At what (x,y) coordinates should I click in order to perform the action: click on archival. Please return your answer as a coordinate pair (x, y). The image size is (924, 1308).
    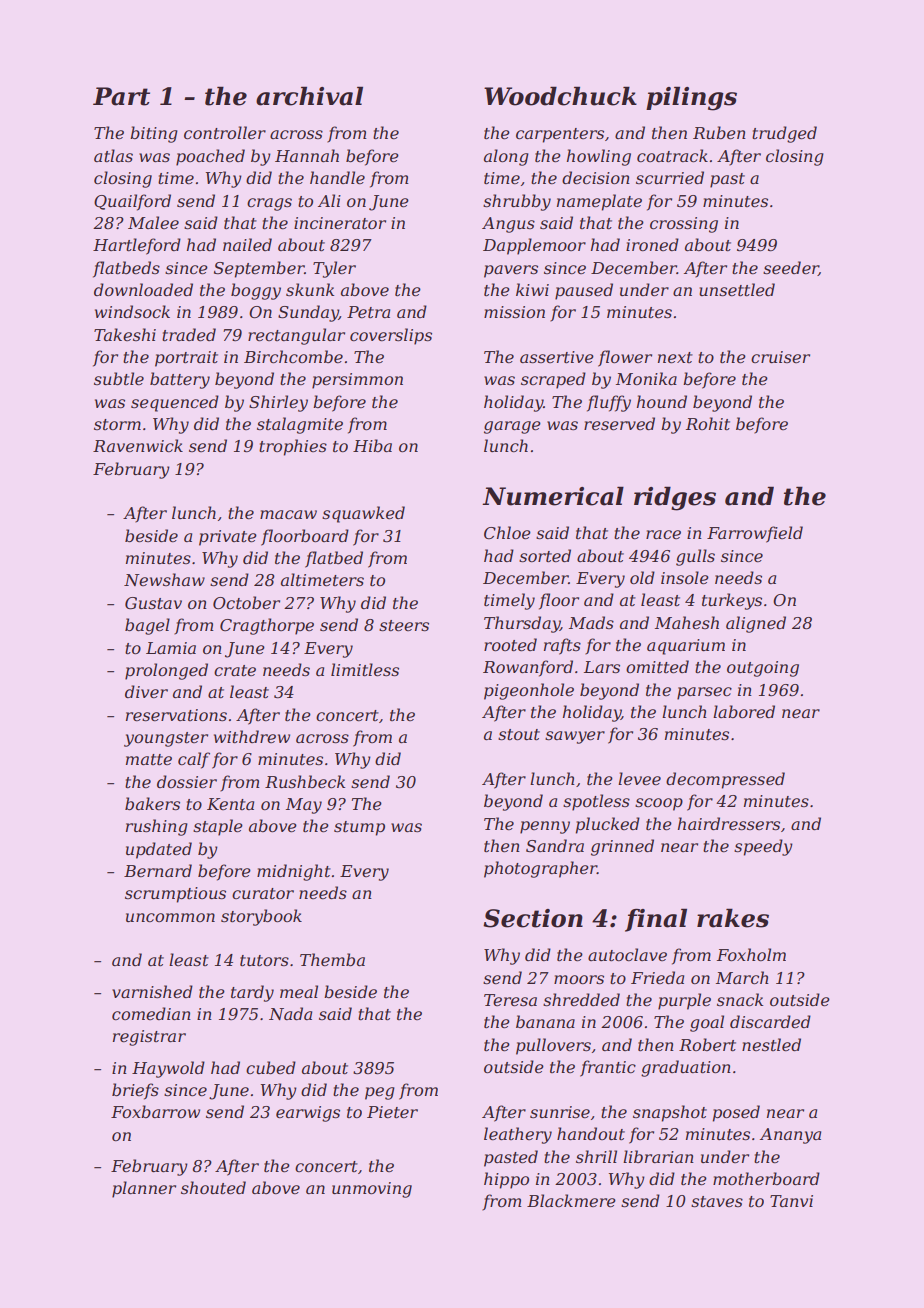
    Looking at the image, I should click on (309, 96).
